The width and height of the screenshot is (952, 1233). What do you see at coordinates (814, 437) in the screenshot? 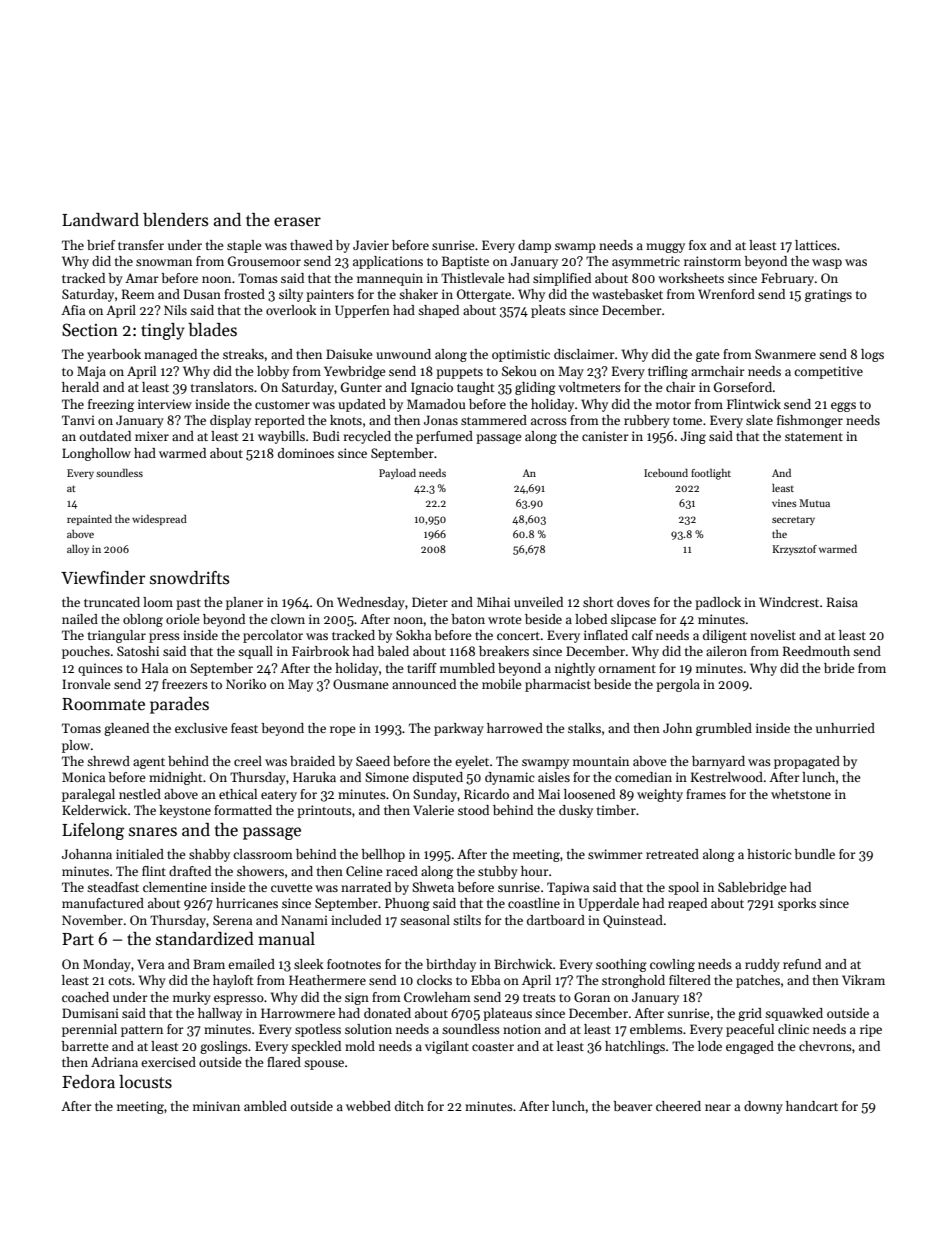
I see `statement` at bounding box center [814, 437].
